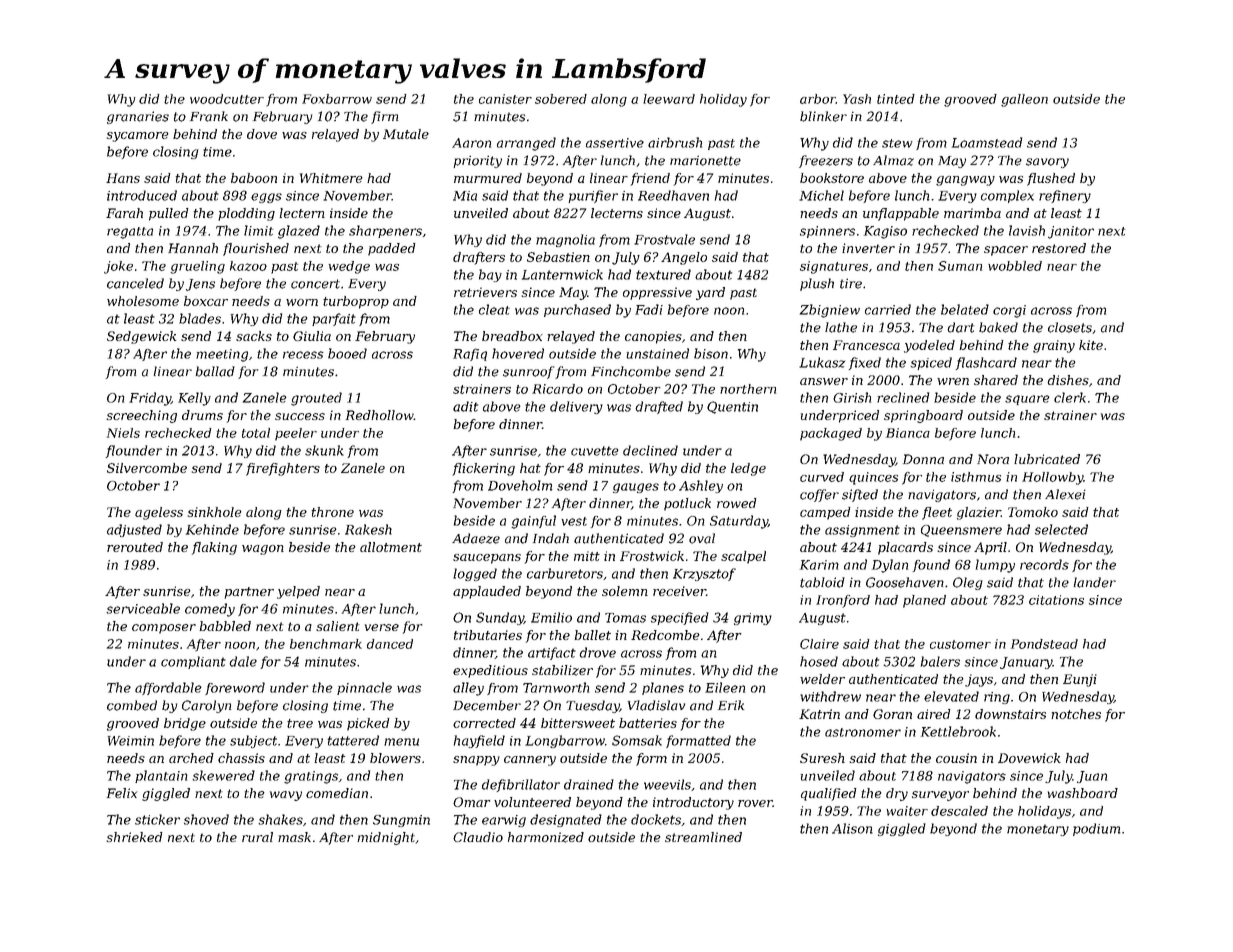  What do you see at coordinates (637, 740) in the page?
I see `Somsak` at bounding box center [637, 740].
